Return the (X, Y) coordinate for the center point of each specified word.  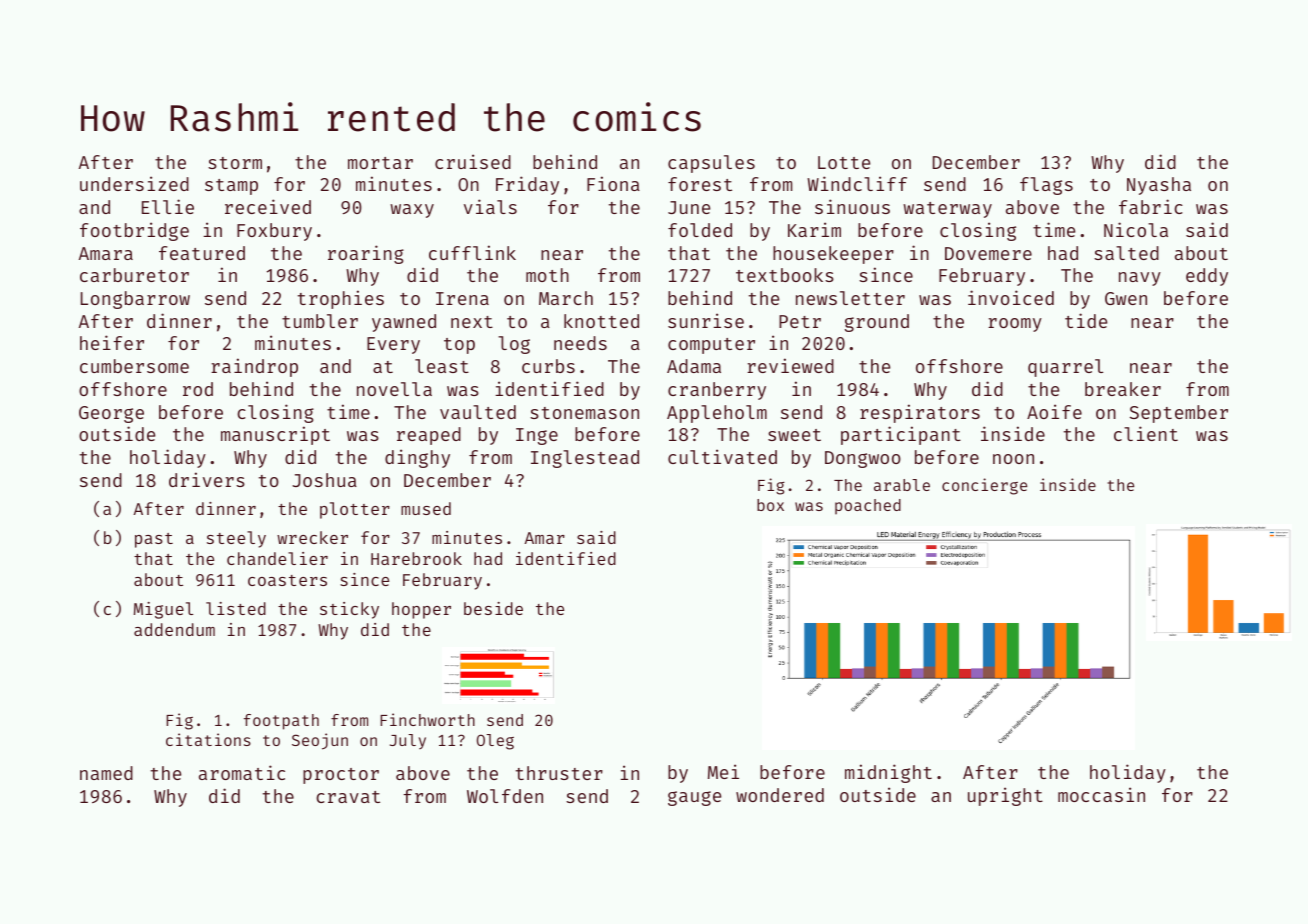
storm (235, 163)
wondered (780, 795)
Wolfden (505, 796)
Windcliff (857, 183)
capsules (711, 164)
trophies (341, 299)
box (770, 505)
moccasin (1101, 794)
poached (868, 507)
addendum (174, 629)
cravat (348, 797)
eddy (1207, 277)
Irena (462, 298)
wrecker (312, 537)
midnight (888, 773)
